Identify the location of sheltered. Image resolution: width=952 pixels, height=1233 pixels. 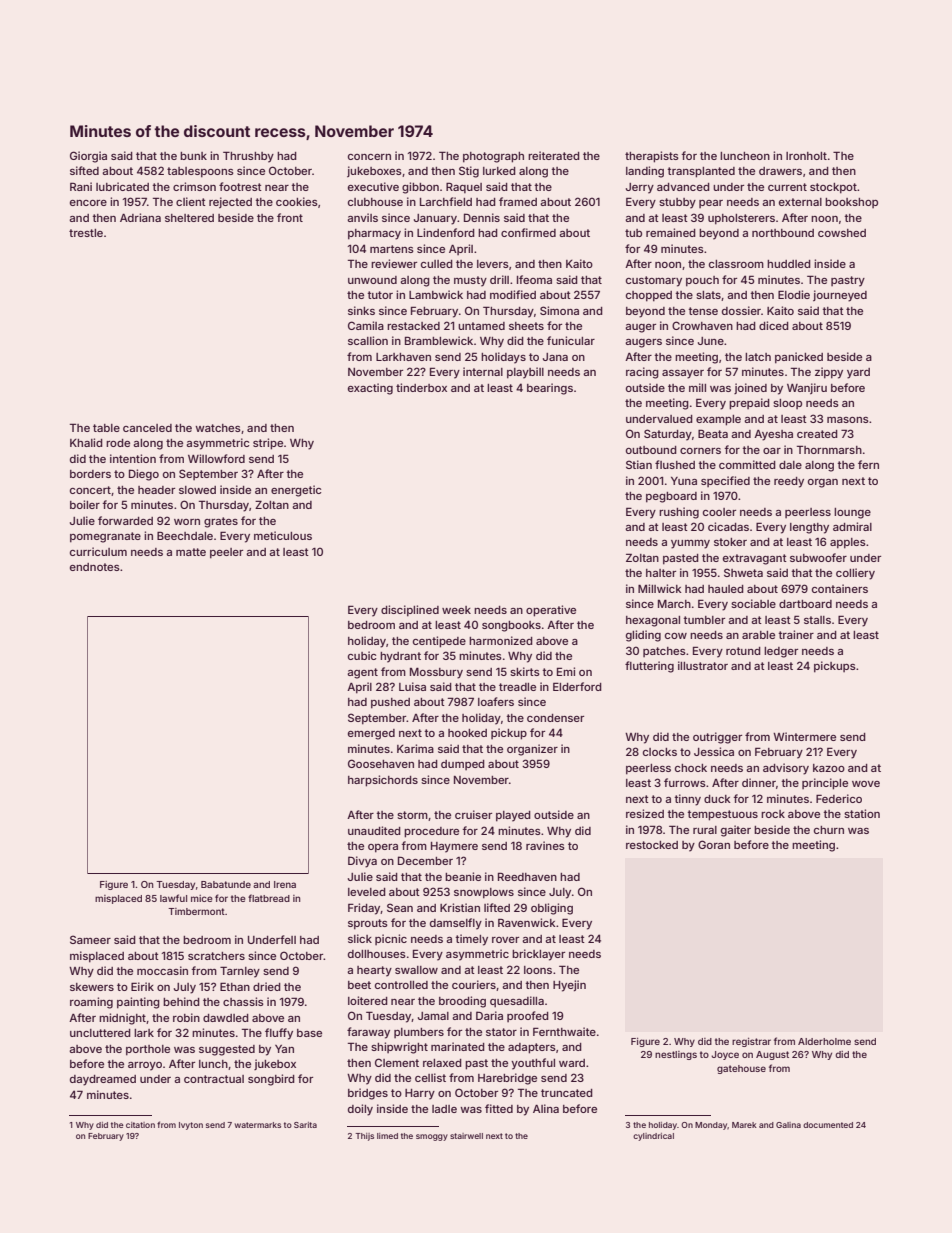
(189, 218).
